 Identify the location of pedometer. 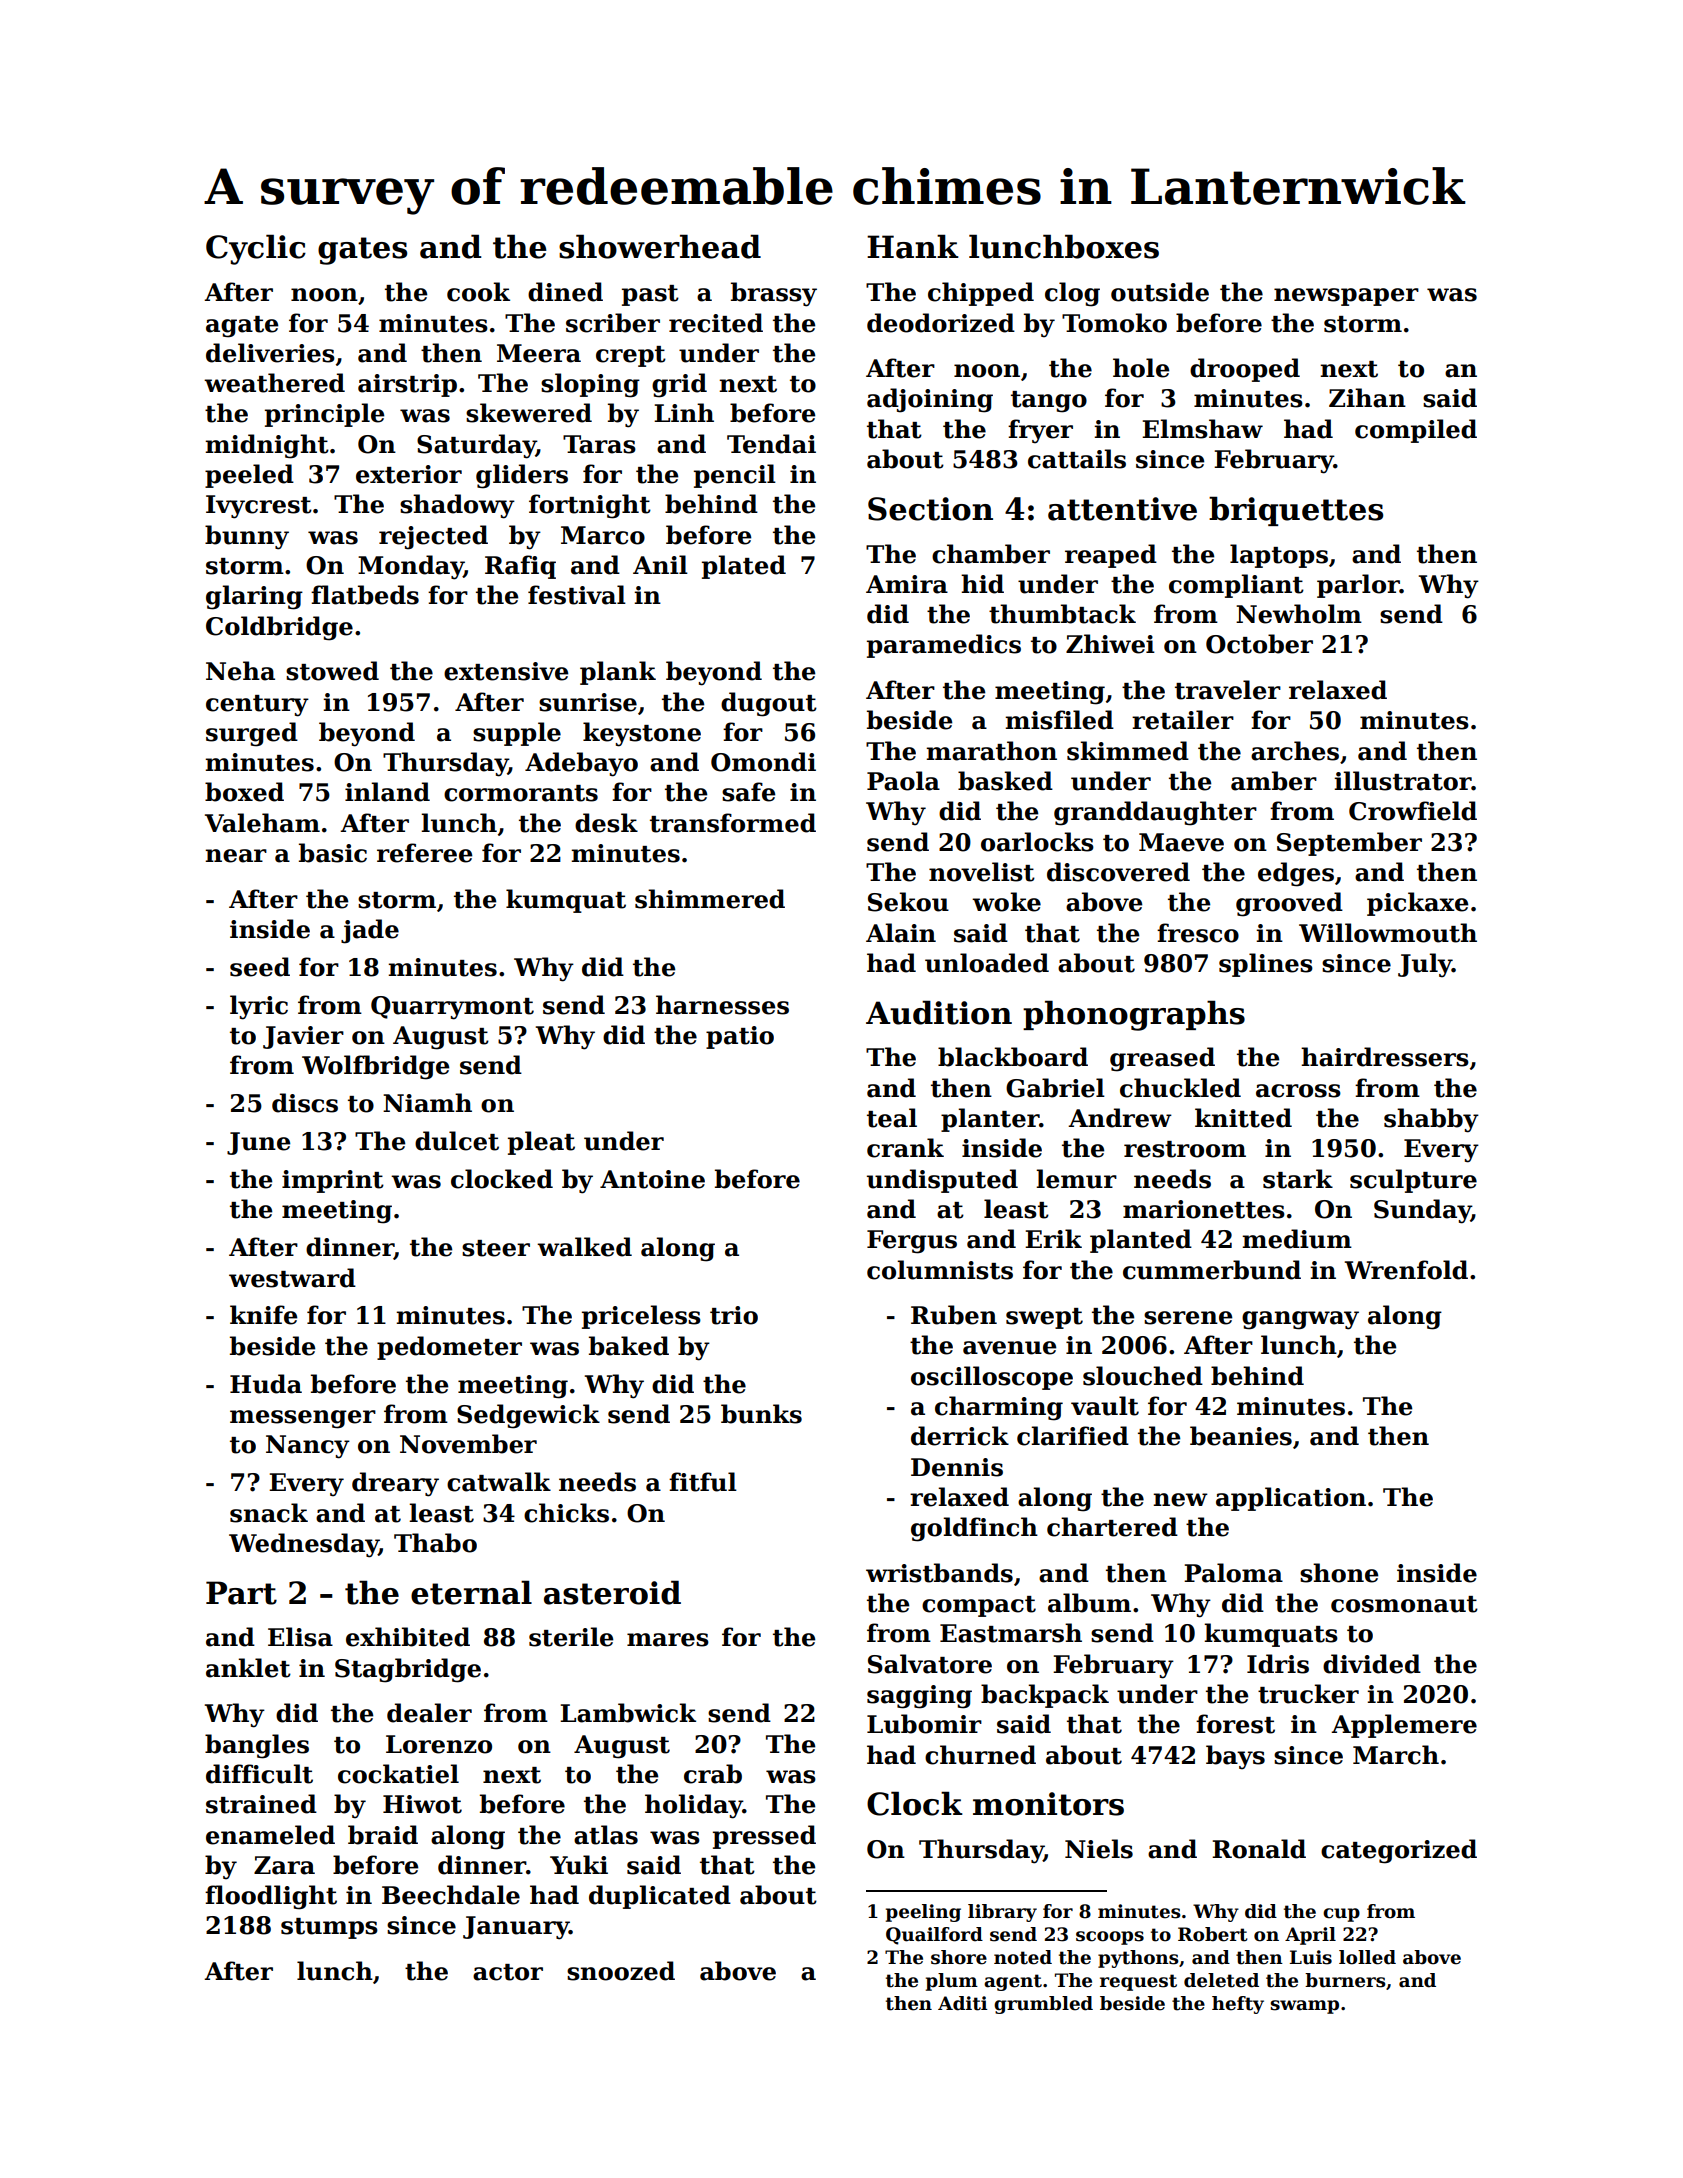
(449, 1348).
